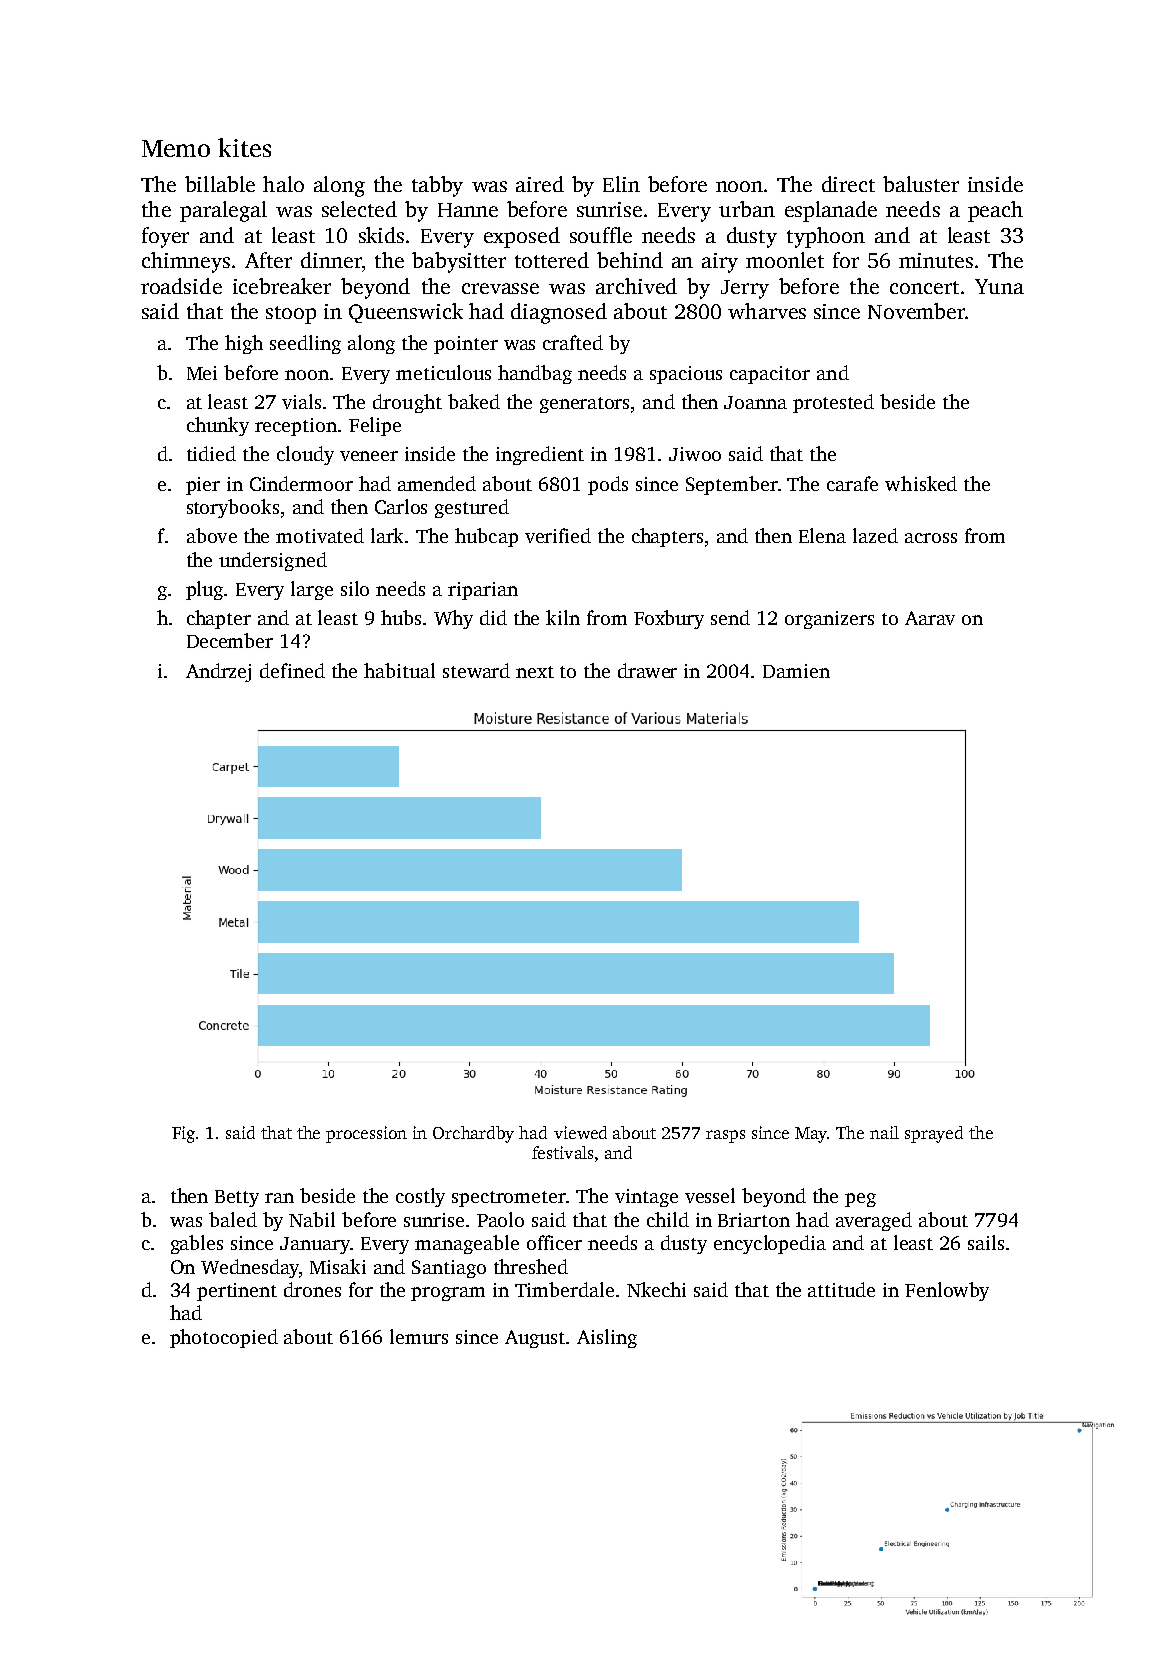 The height and width of the page is (1654, 1165). What do you see at coordinates (472, 508) in the page?
I see `gestured` at bounding box center [472, 508].
